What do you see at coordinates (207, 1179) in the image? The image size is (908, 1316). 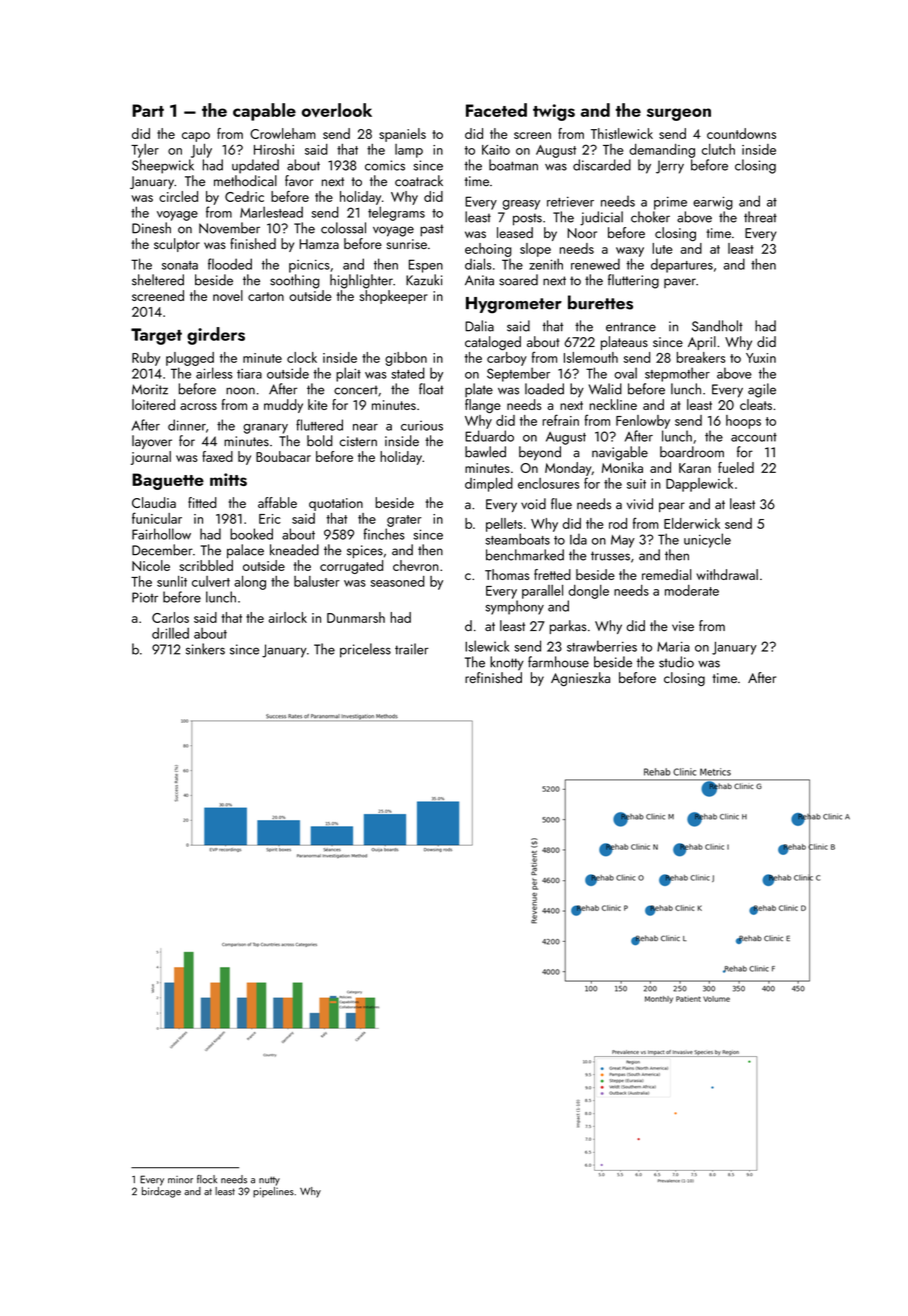 I see `flock` at bounding box center [207, 1179].
